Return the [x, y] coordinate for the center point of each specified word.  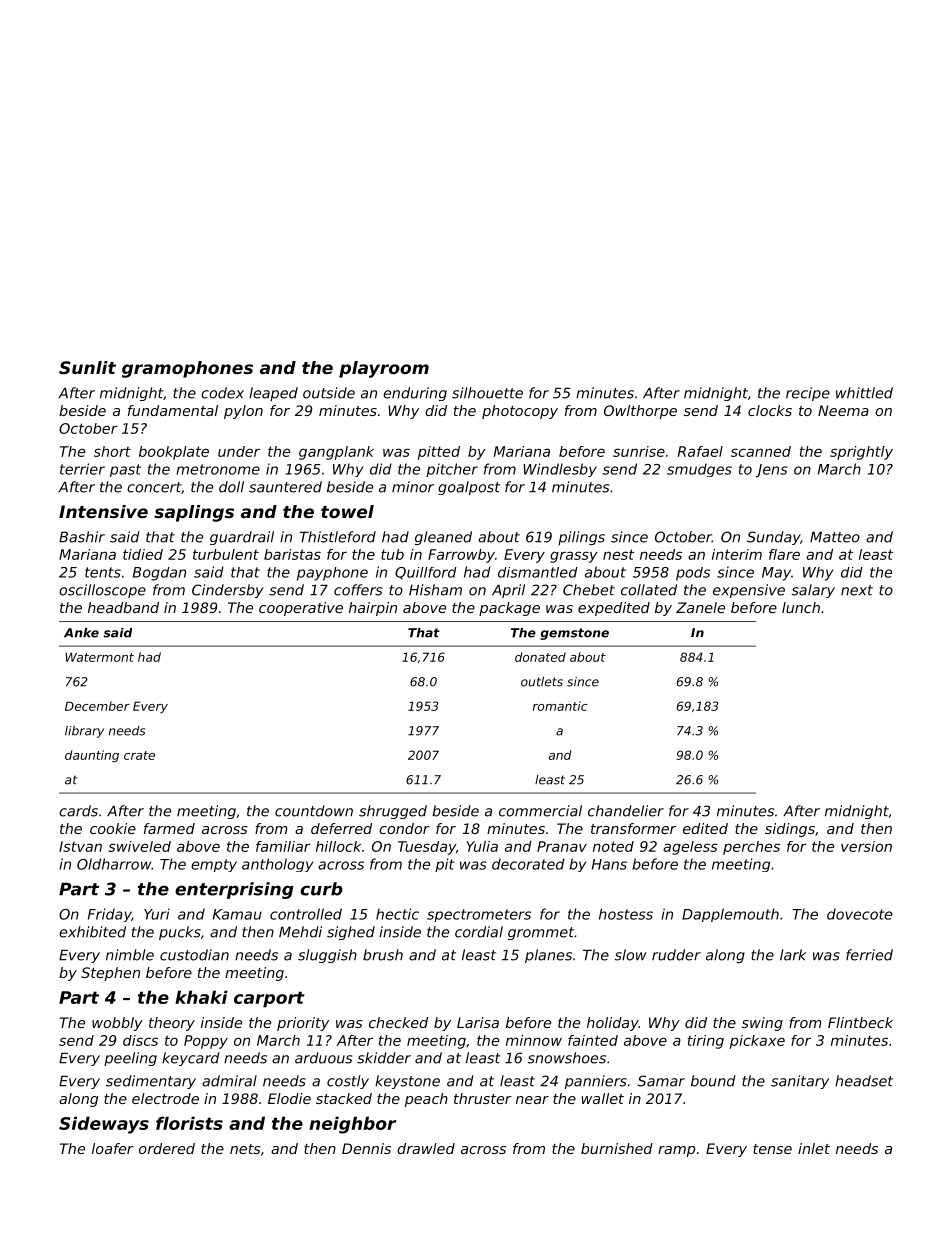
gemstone [574, 634]
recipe [808, 394]
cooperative [301, 609]
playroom [384, 369]
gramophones [187, 369]
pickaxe [757, 1042]
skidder [384, 1058]
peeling [130, 1059]
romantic [560, 706]
